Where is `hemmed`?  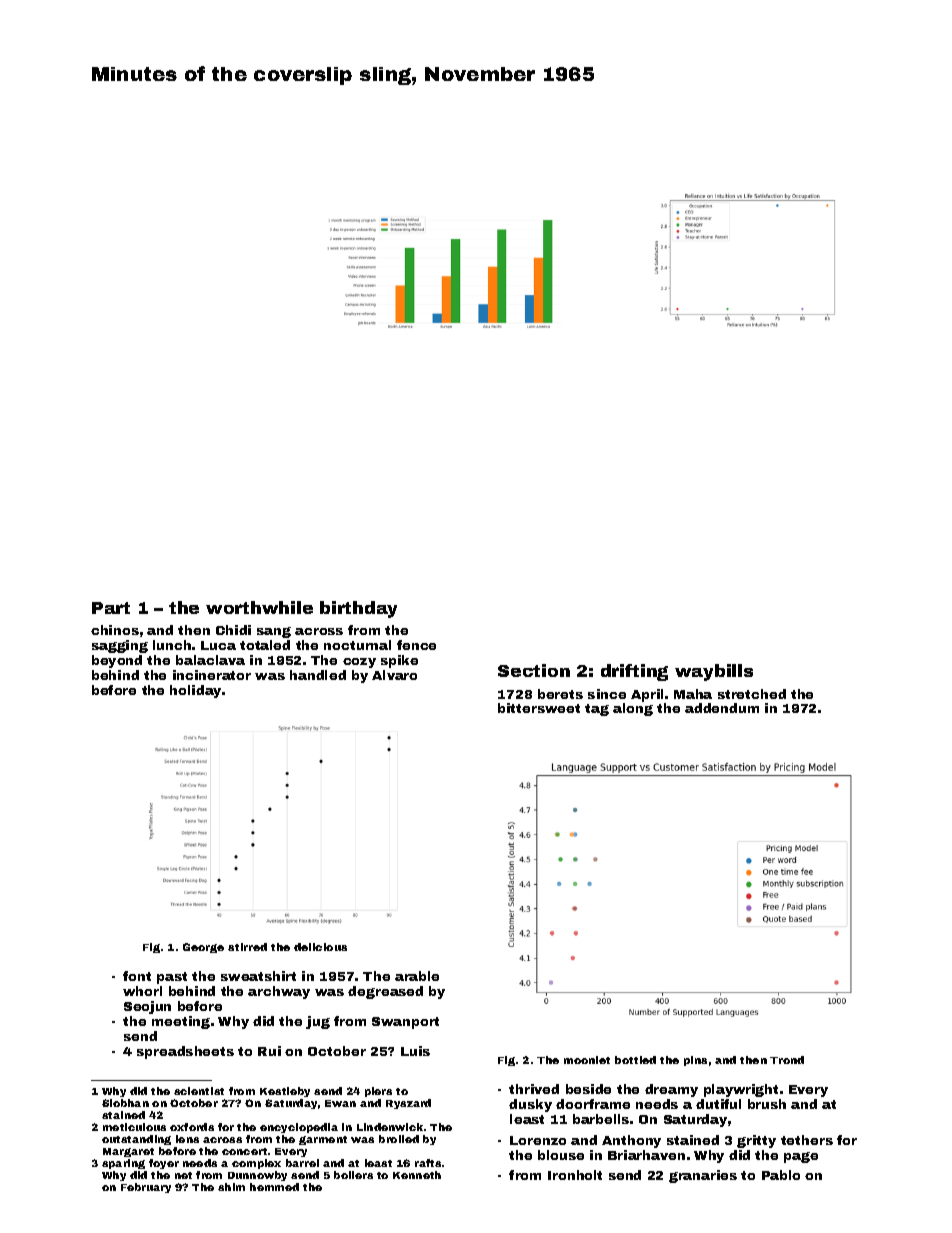
hemmed is located at coordinates (274, 1187).
